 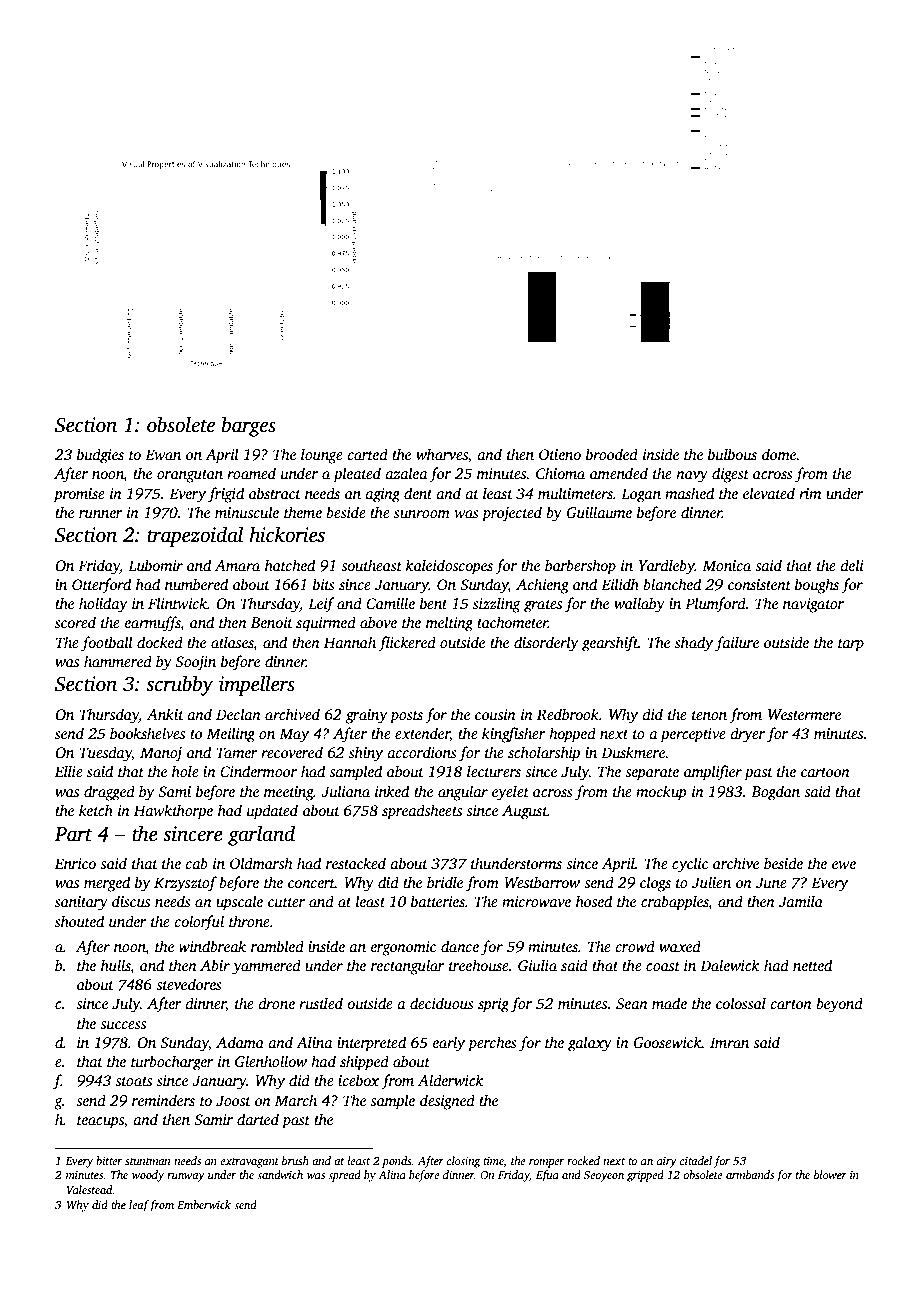 I want to click on clogs, so click(x=655, y=884).
